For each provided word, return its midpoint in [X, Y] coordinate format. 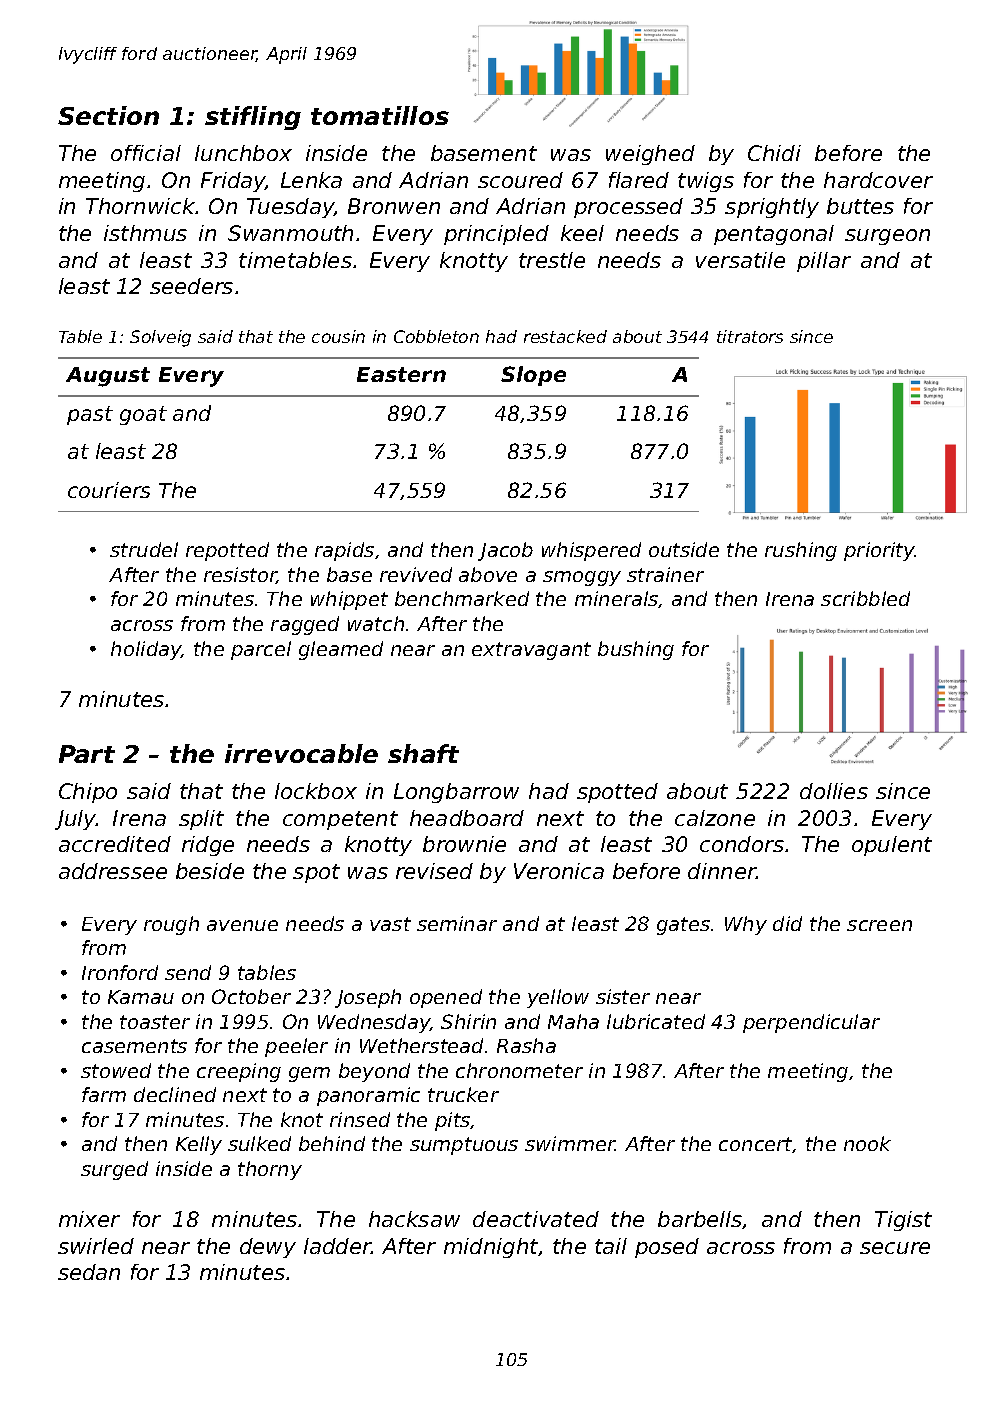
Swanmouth [290, 233]
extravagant [531, 651]
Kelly [199, 1145]
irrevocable [301, 753]
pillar [824, 262]
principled [496, 235]
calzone [715, 818]
